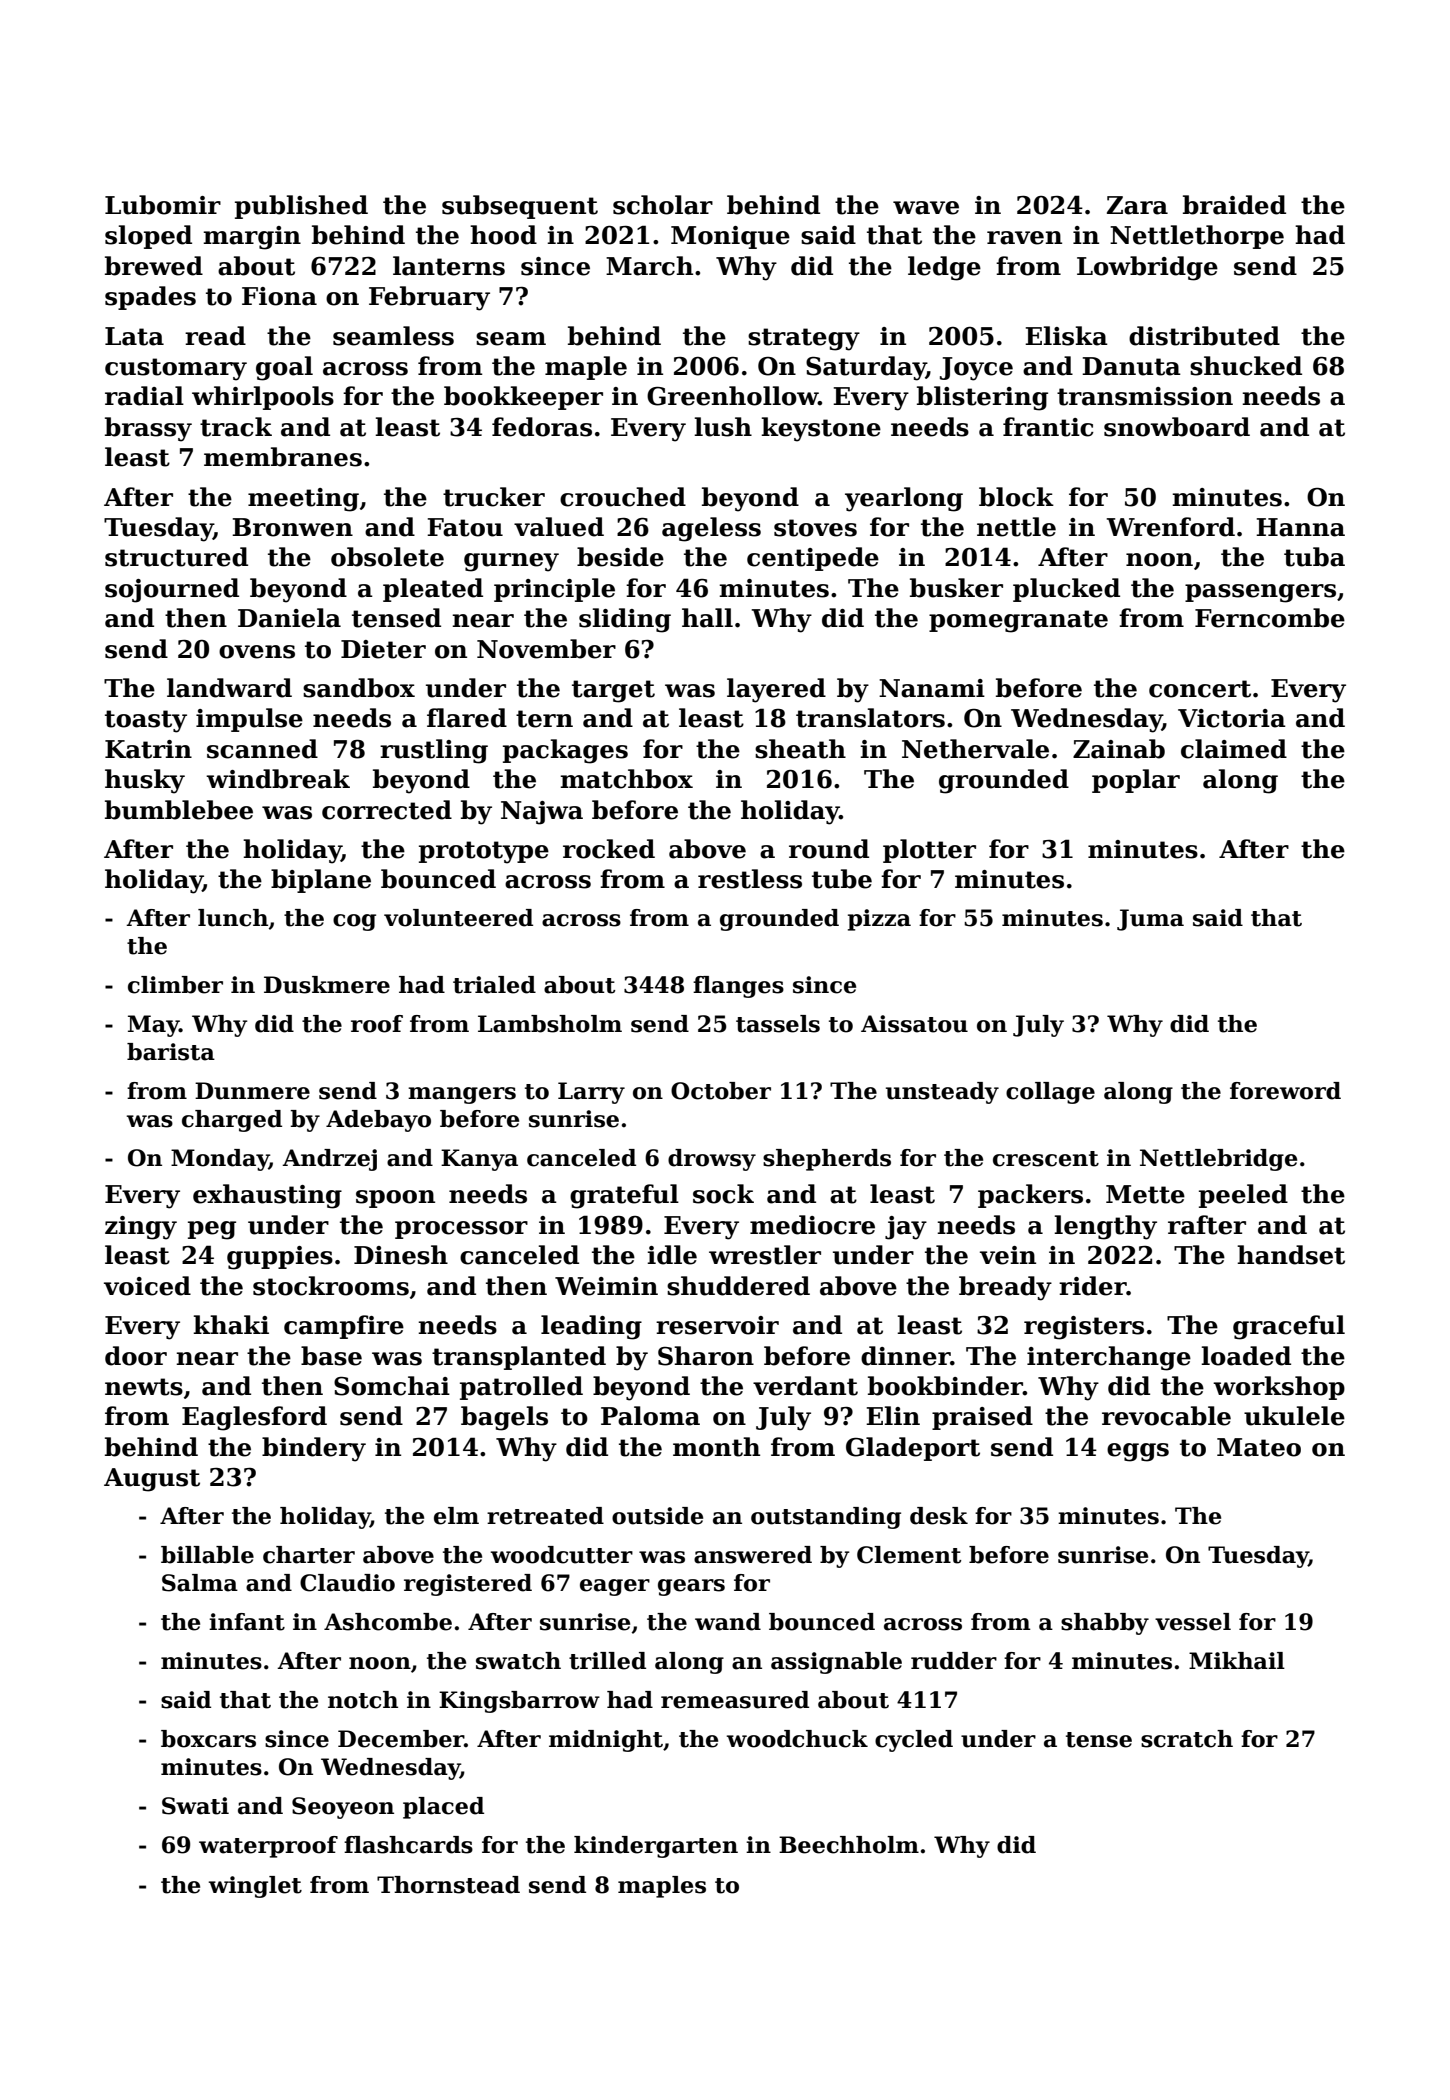 The width and height of the page is (1450, 2100). What do you see at coordinates (778, 1024) in the page?
I see `tassels` at bounding box center [778, 1024].
